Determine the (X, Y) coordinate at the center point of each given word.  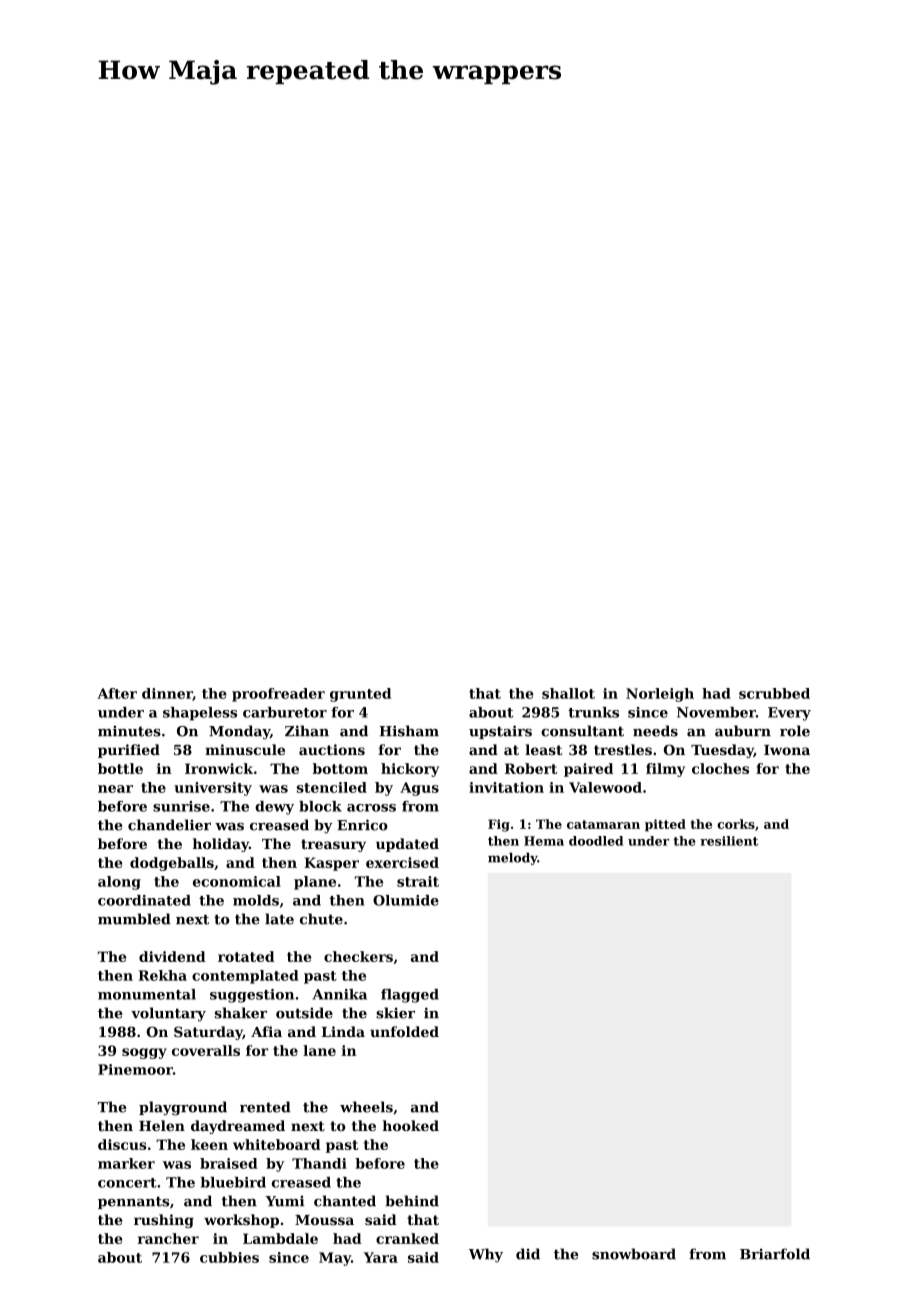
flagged (410, 996)
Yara (381, 1257)
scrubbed (774, 693)
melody (513, 859)
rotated (246, 956)
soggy (144, 1053)
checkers (358, 956)
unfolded (404, 1031)
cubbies (229, 1257)
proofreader (278, 695)
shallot (568, 693)
